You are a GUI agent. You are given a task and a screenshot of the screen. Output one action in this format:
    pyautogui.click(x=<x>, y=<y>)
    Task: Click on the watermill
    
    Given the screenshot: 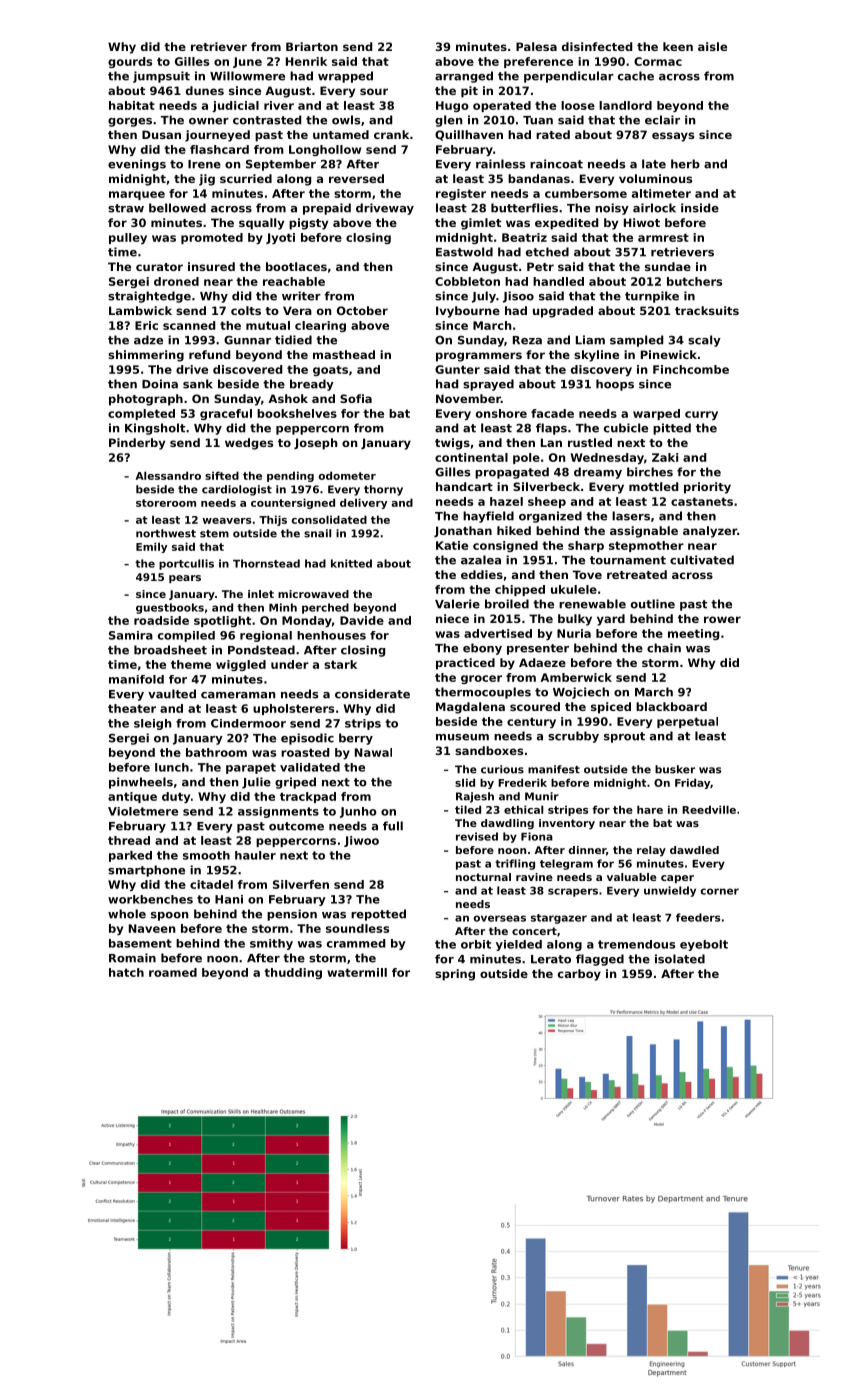 What is the action you would take?
    pyautogui.click(x=357, y=972)
